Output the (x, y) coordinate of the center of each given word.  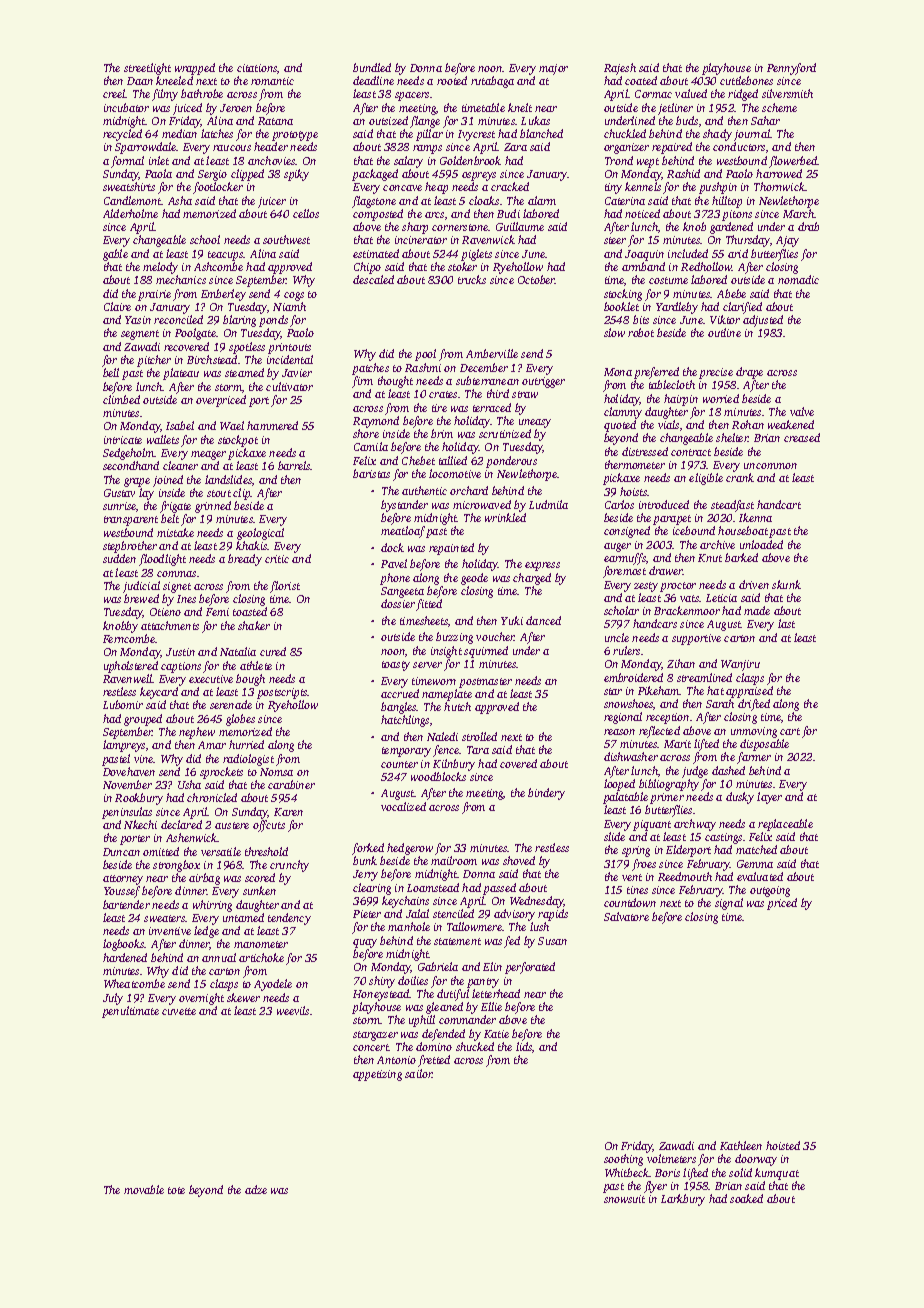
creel (114, 93)
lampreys (124, 746)
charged (532, 579)
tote (176, 1190)
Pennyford (791, 69)
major (553, 69)
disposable (764, 745)
